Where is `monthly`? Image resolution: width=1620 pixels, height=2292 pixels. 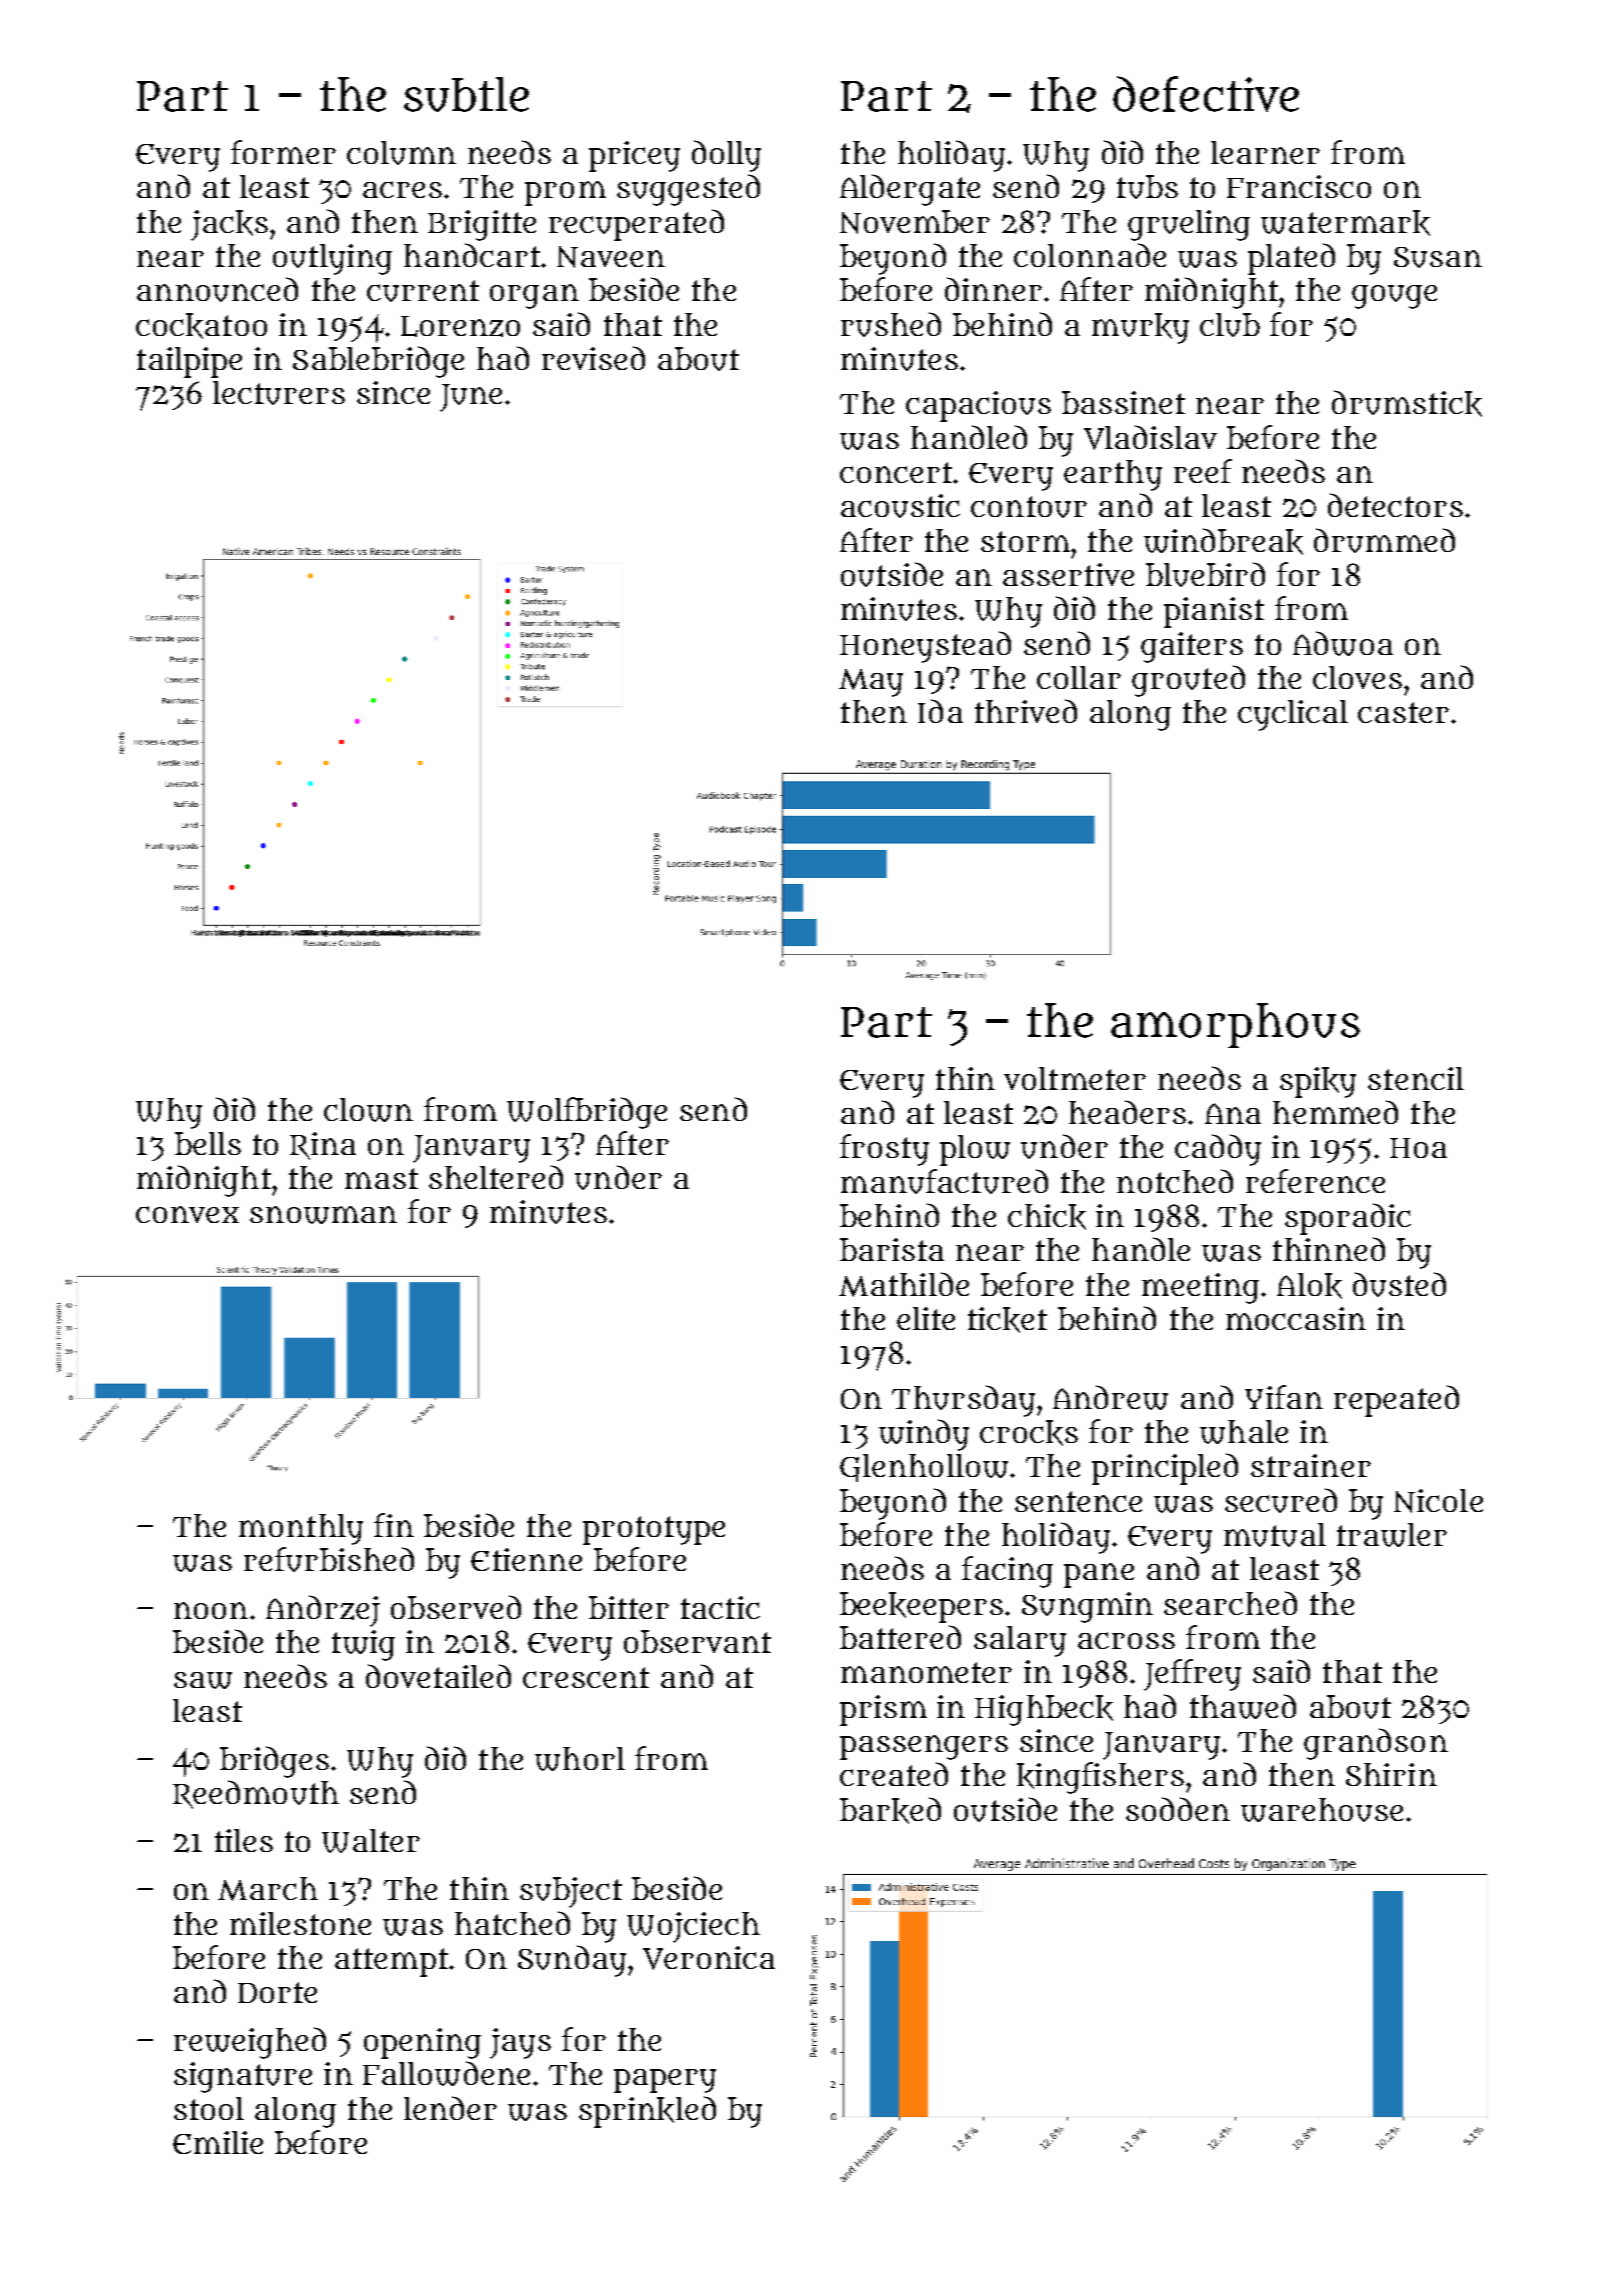 monthly is located at coordinates (301, 1529).
